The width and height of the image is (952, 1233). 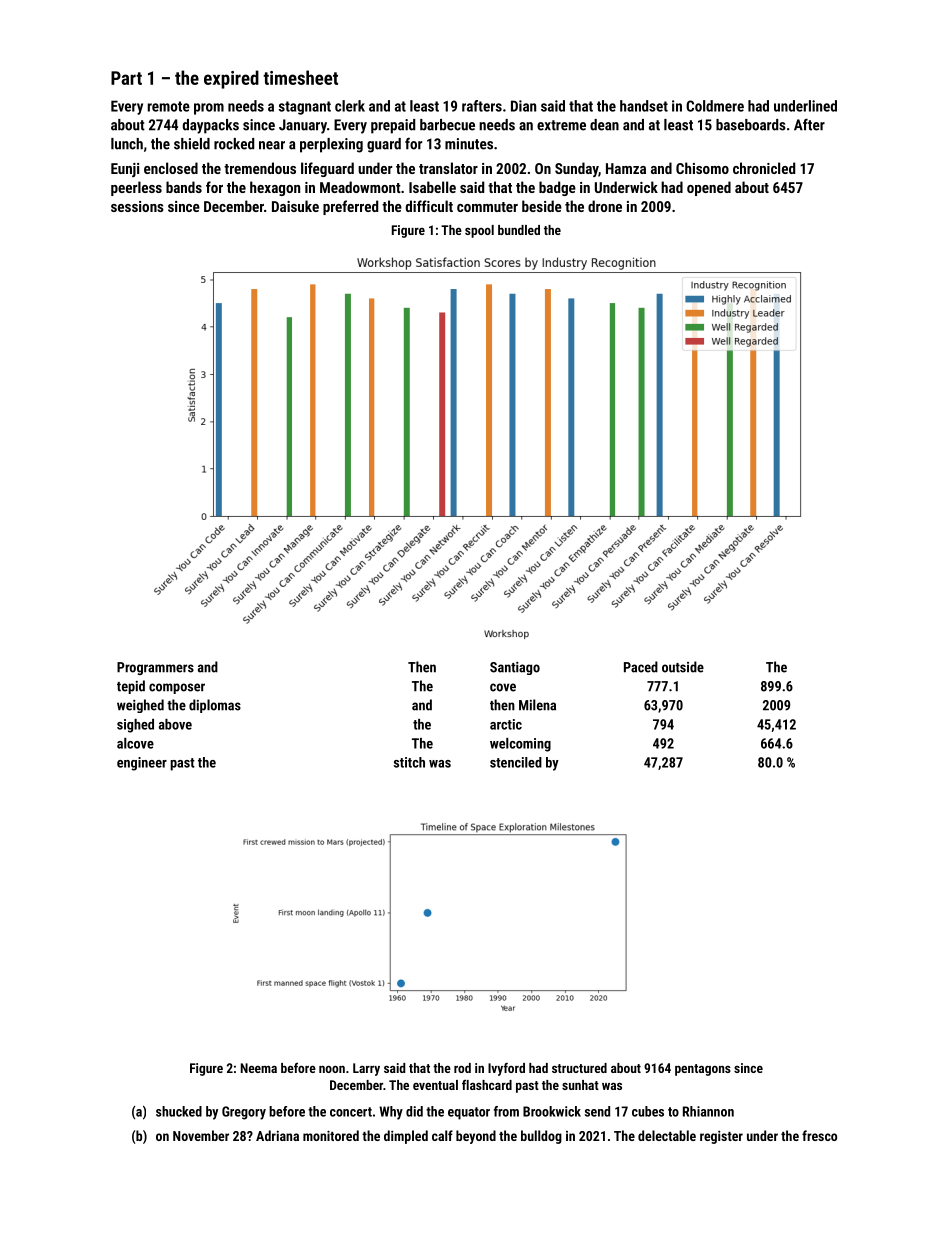 I want to click on Adriana, so click(x=277, y=1135).
